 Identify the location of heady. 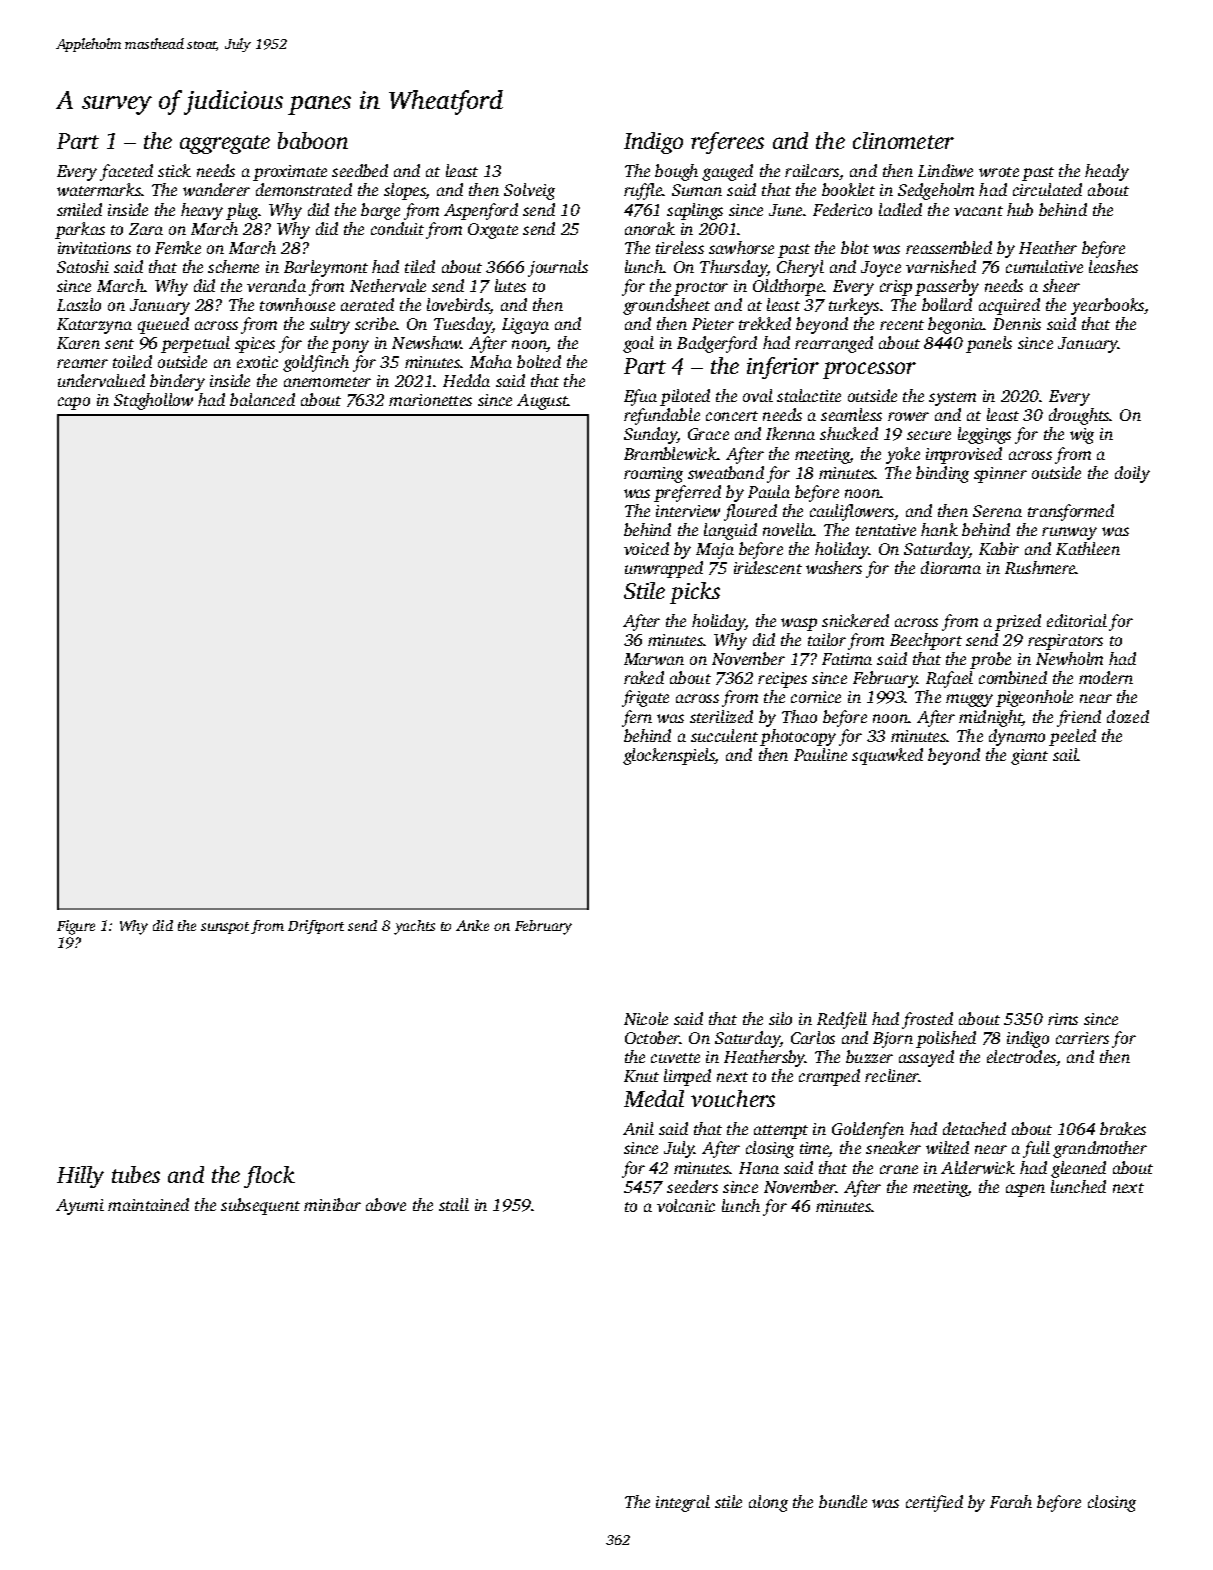
(1107, 172).
